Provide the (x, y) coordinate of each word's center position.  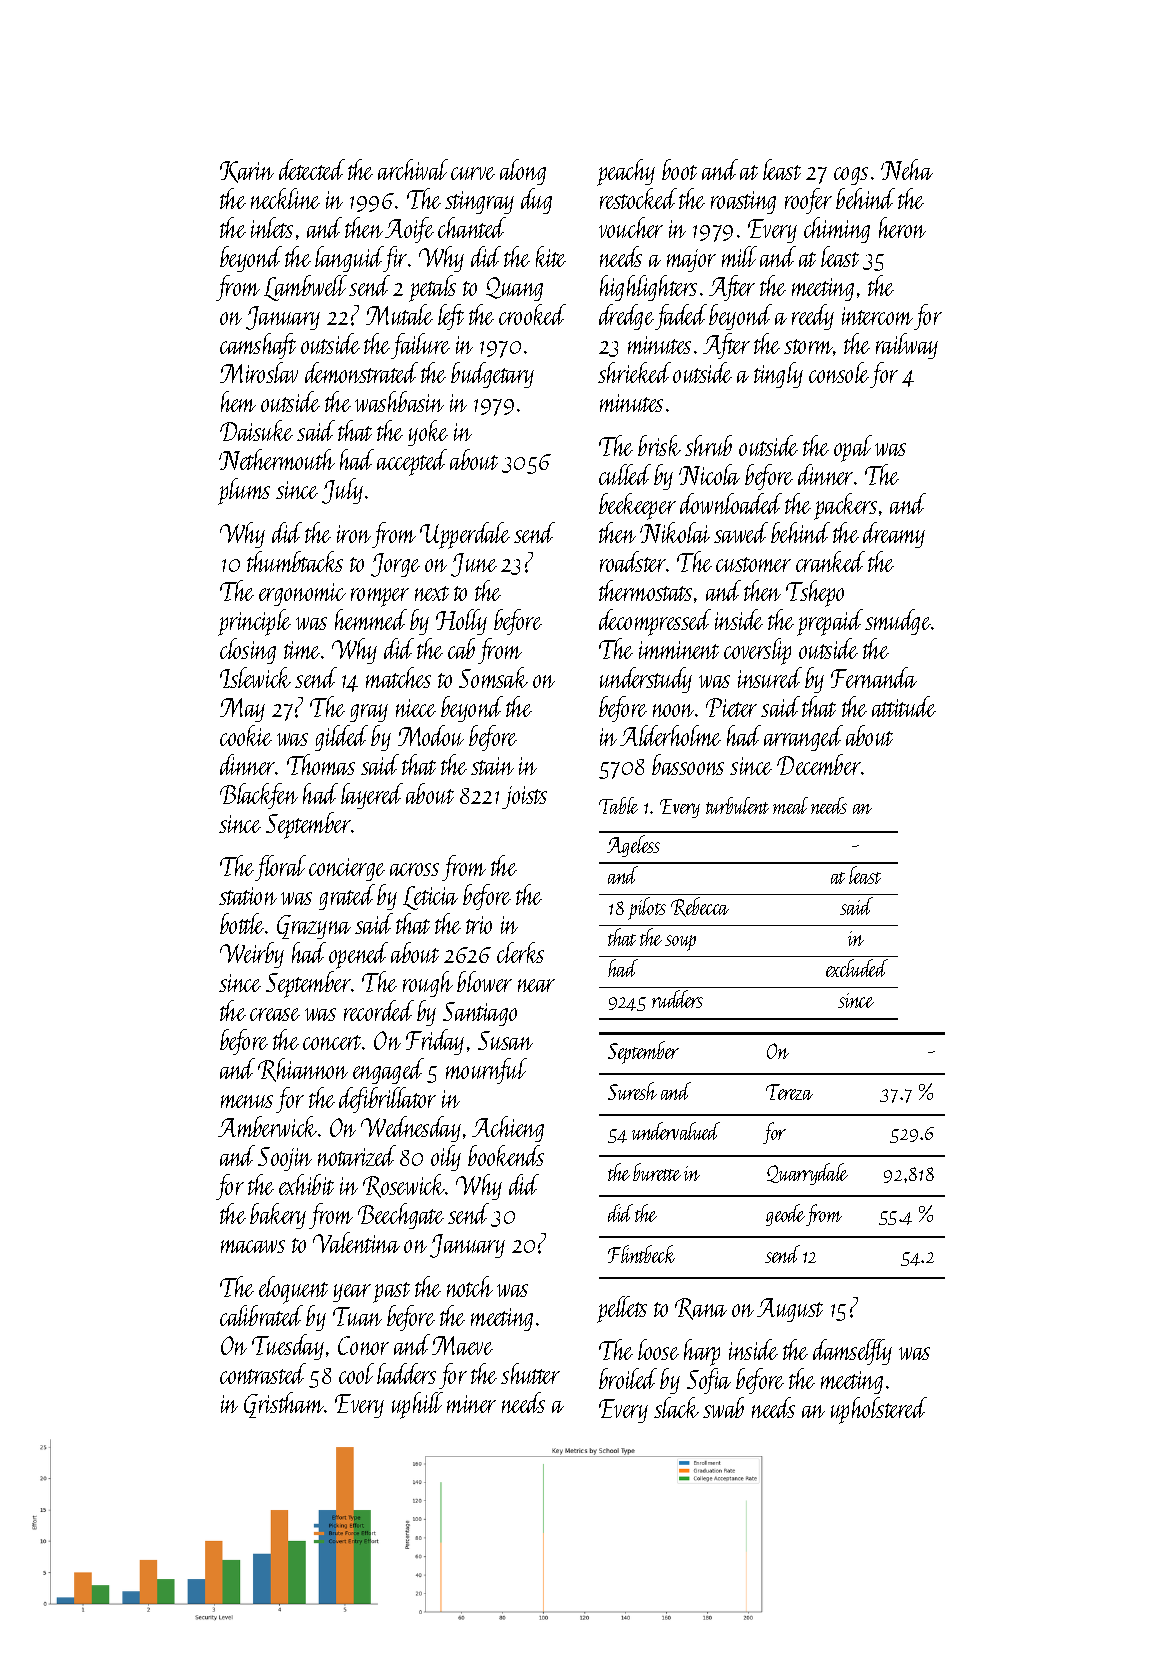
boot (679, 169)
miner (471, 1404)
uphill (417, 1405)
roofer (808, 201)
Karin (247, 172)
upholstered (879, 1410)
